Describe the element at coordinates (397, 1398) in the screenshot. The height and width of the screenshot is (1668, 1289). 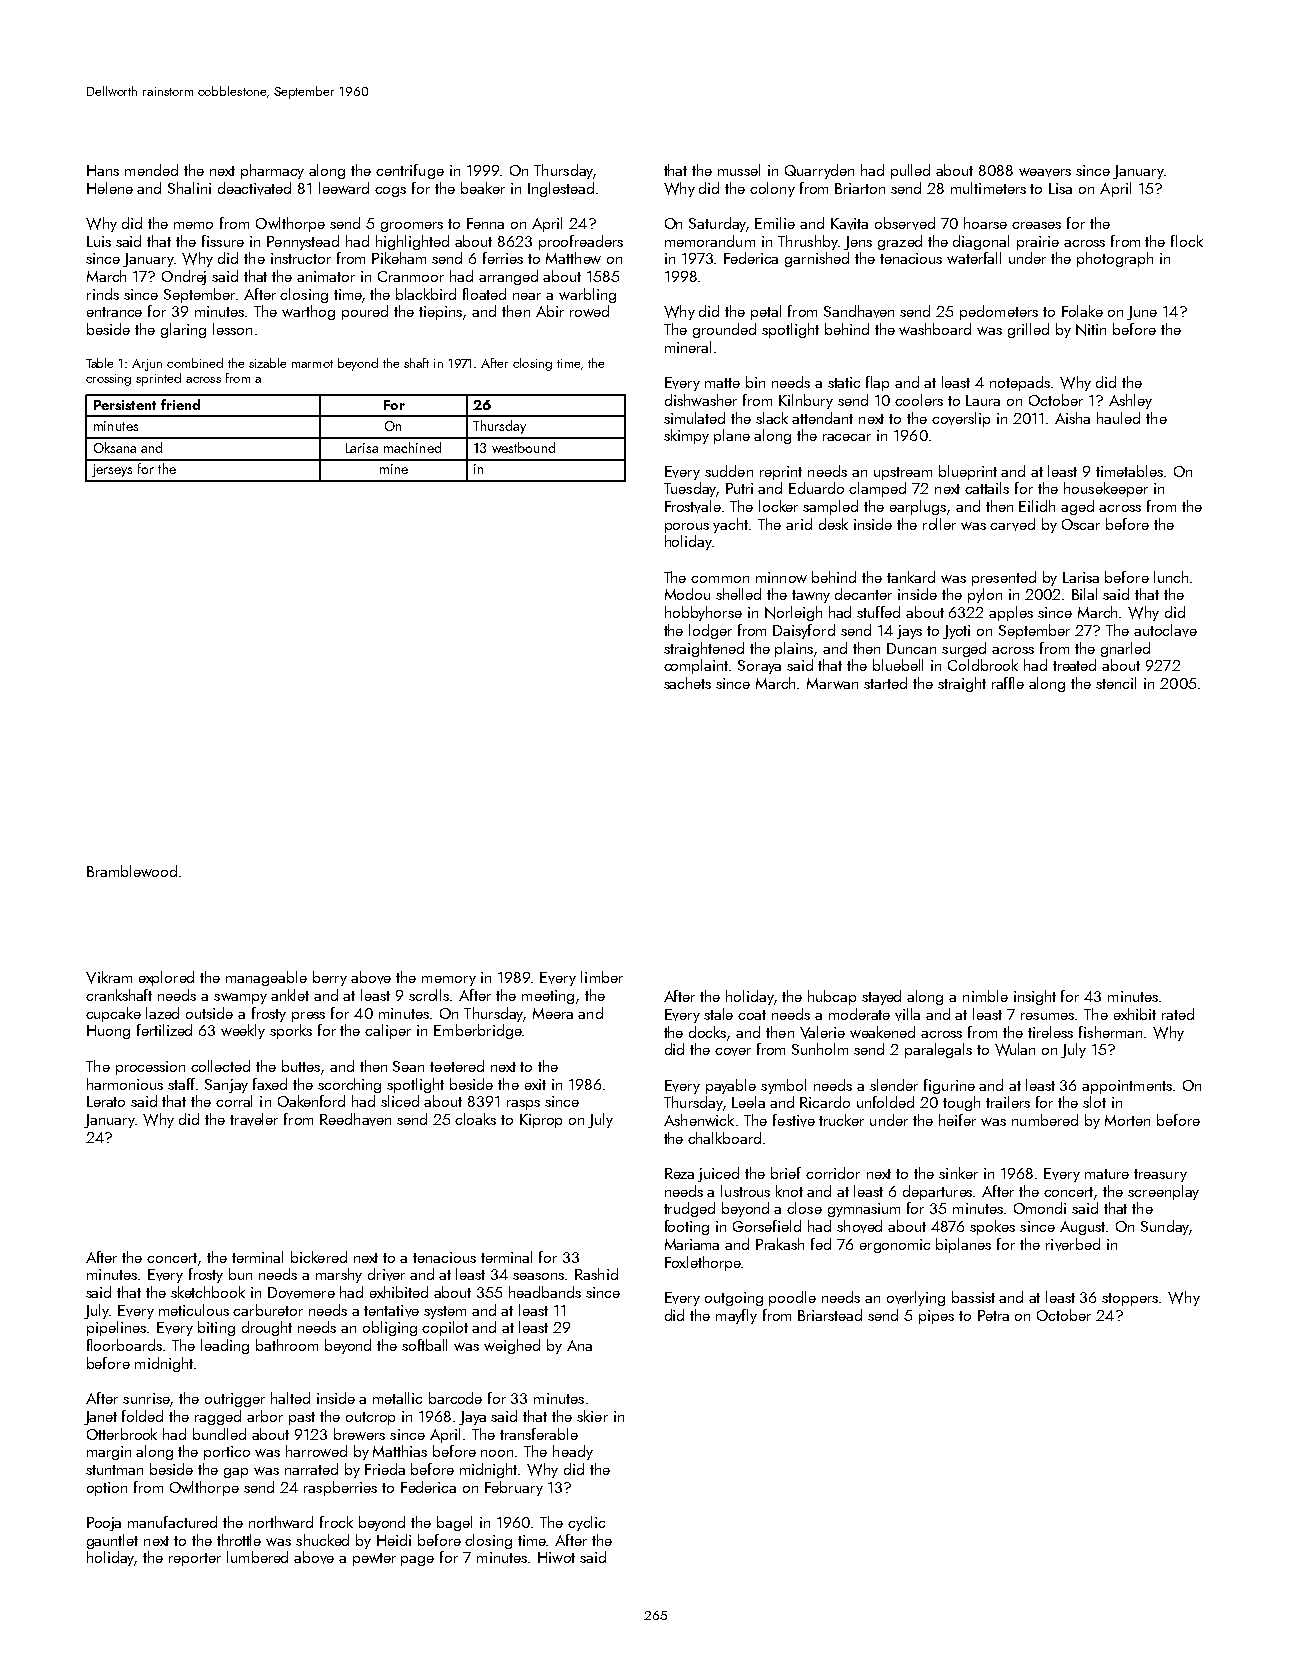
I see `metallic` at that location.
